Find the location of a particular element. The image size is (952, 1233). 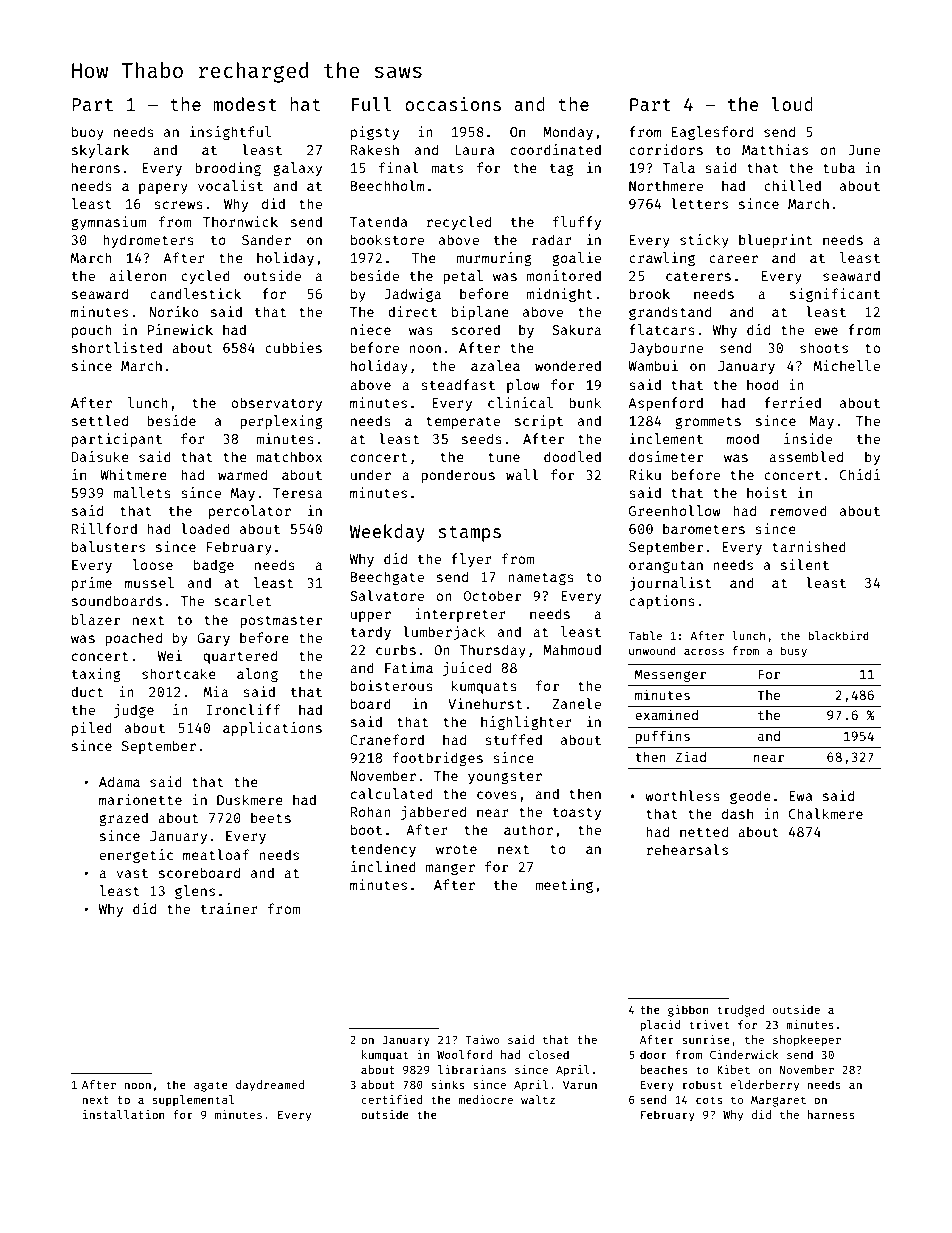

inclined is located at coordinates (383, 866).
